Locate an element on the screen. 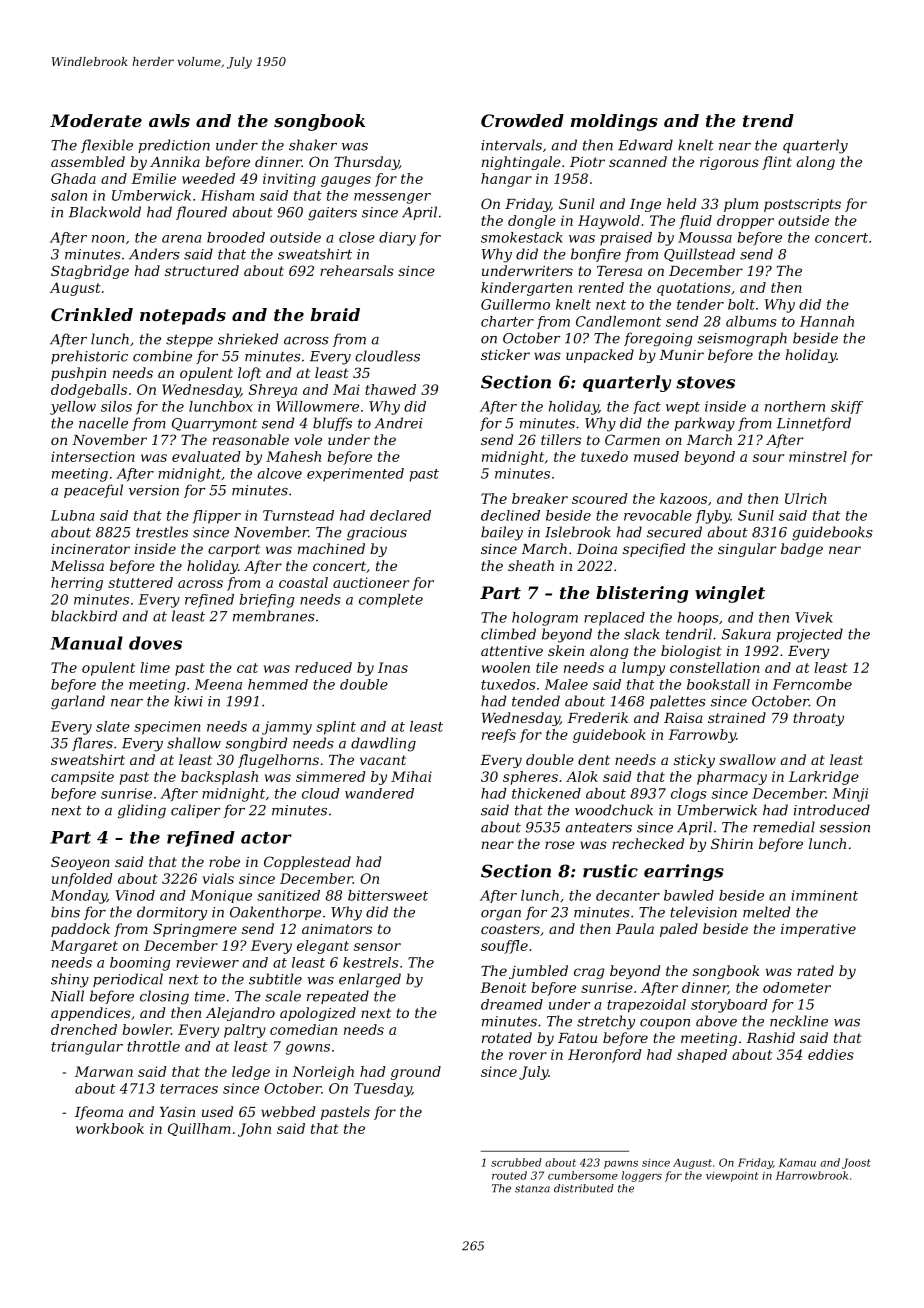 The image size is (924, 1308). Annika is located at coordinates (175, 161).
